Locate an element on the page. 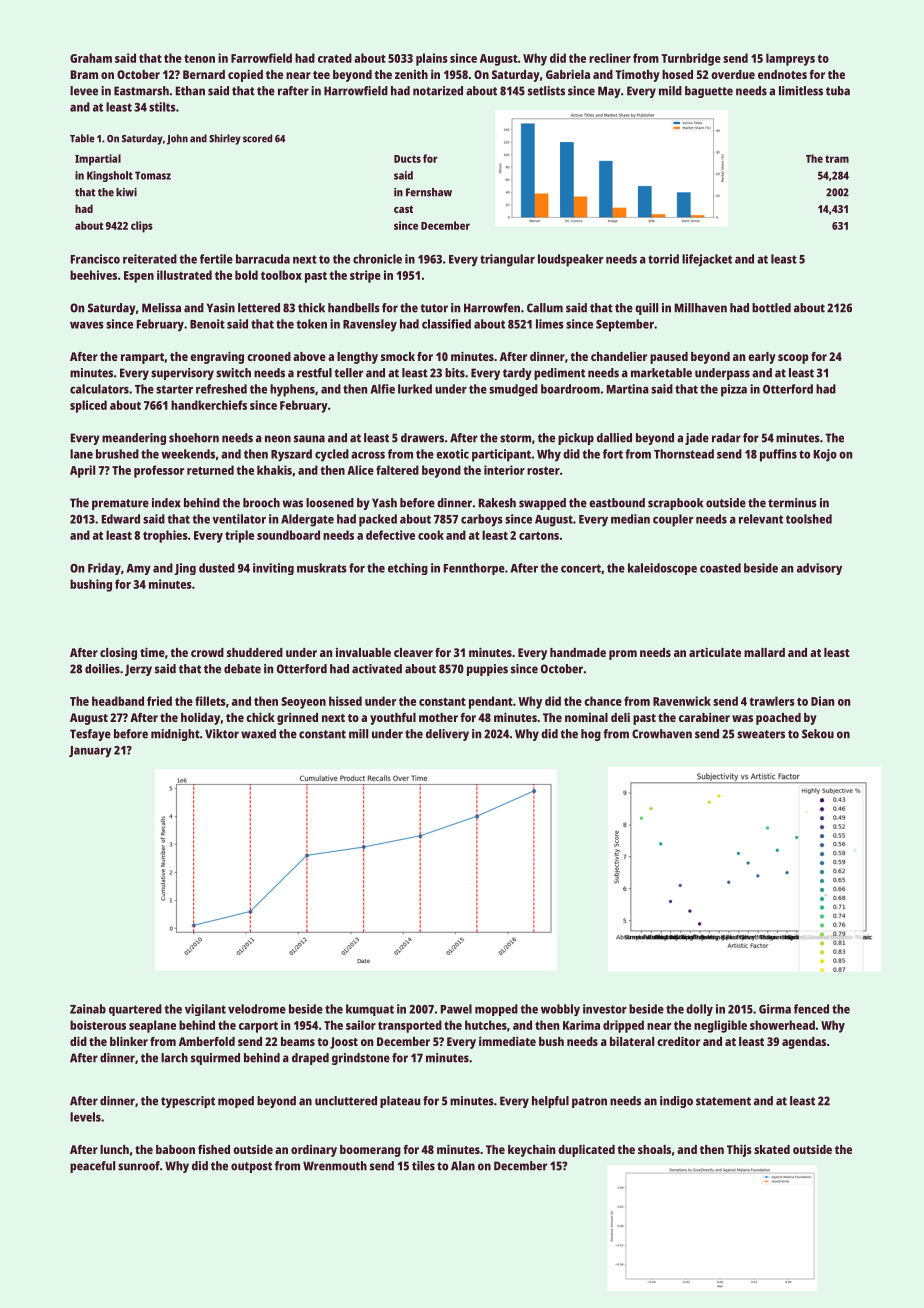 Image resolution: width=924 pixels, height=1308 pixels. moped is located at coordinates (236, 1102).
